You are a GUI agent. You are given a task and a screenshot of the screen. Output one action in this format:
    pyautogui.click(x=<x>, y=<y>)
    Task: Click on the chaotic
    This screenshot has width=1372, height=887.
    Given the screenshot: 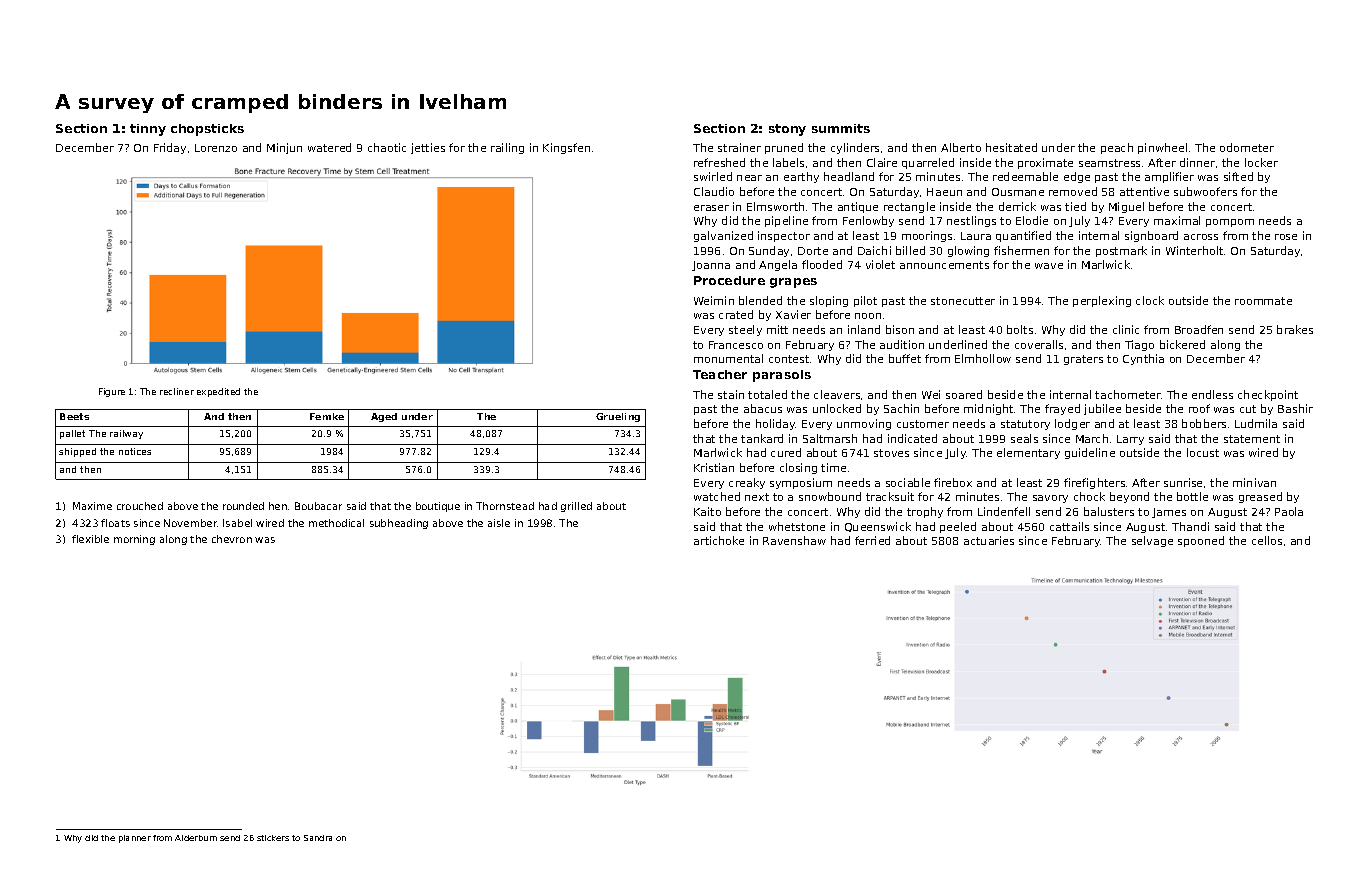 What is the action you would take?
    pyautogui.click(x=387, y=147)
